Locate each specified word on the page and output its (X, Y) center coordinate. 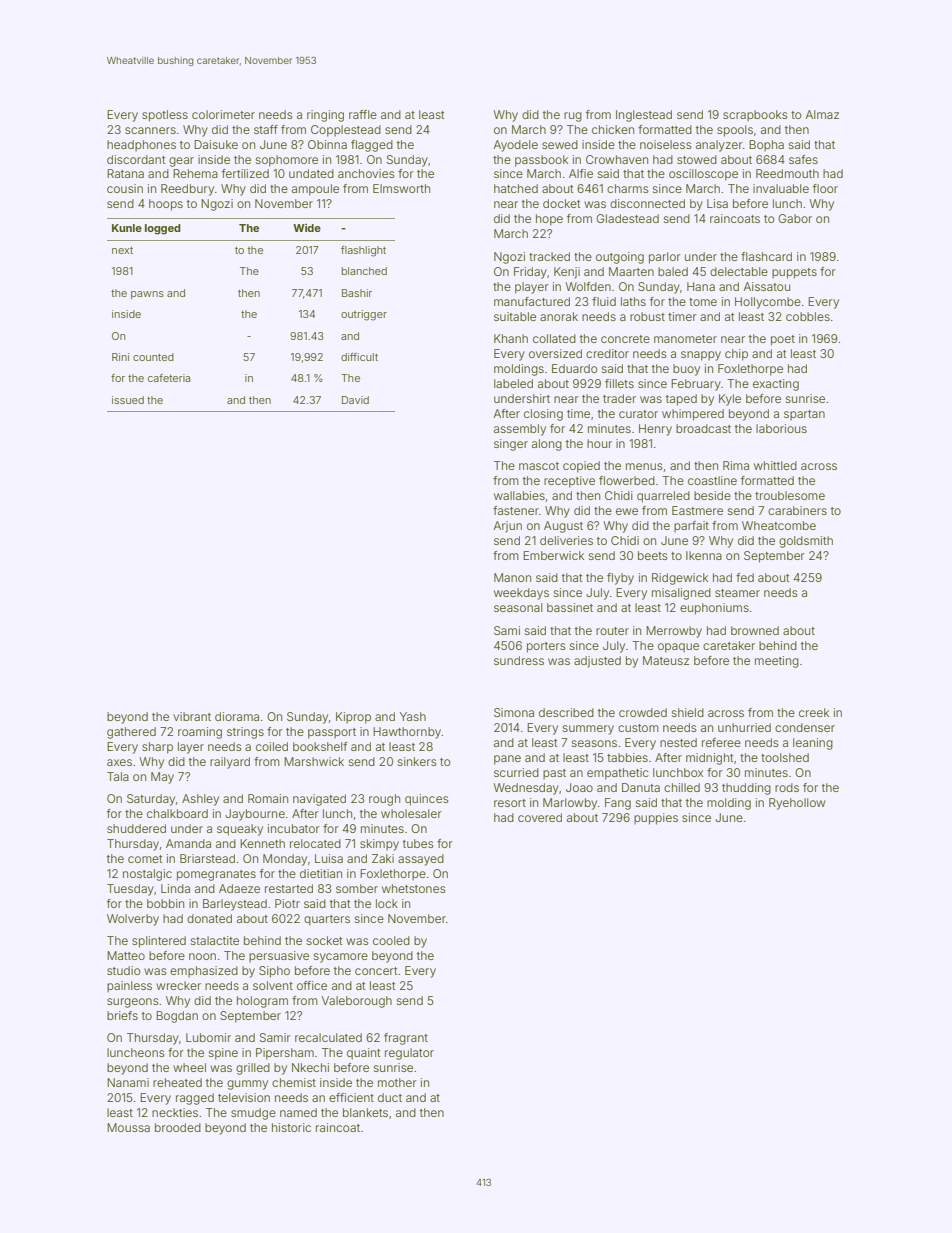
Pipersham (285, 1054)
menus (644, 466)
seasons (594, 743)
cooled (391, 940)
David (355, 400)
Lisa (717, 203)
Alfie (581, 173)
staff (266, 129)
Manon (512, 577)
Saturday (151, 800)
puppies (656, 819)
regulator (409, 1054)
